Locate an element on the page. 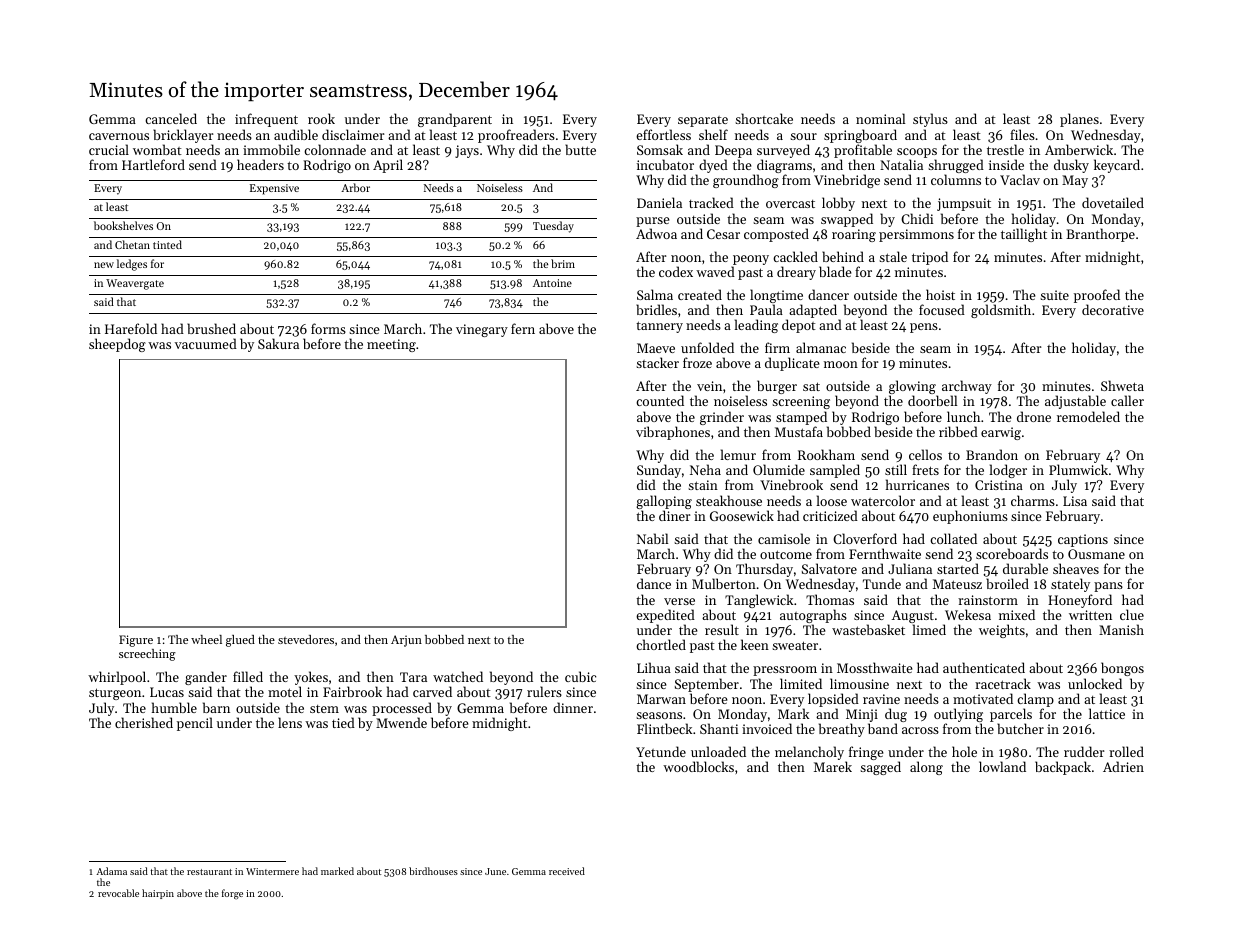  new is located at coordinates (104, 265).
